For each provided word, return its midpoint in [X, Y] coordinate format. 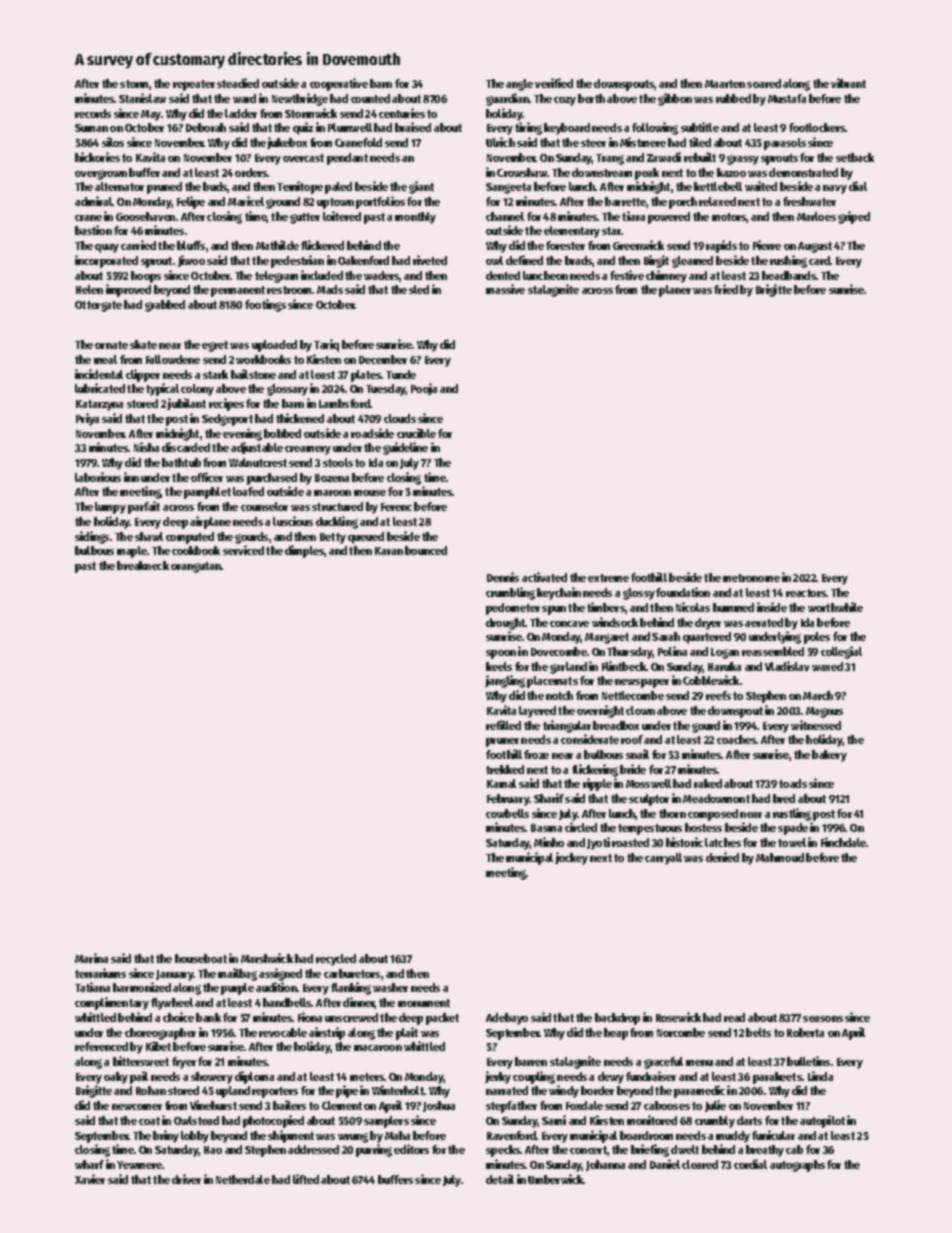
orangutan [196, 567]
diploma [254, 1077]
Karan [389, 551]
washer [390, 987]
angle [519, 85]
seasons [823, 1019]
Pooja [424, 389]
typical [162, 389]
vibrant [848, 83]
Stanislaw [142, 98]
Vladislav [787, 666]
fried [726, 289]
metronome [751, 578]
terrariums [100, 973]
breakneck [143, 565]
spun [554, 610]
